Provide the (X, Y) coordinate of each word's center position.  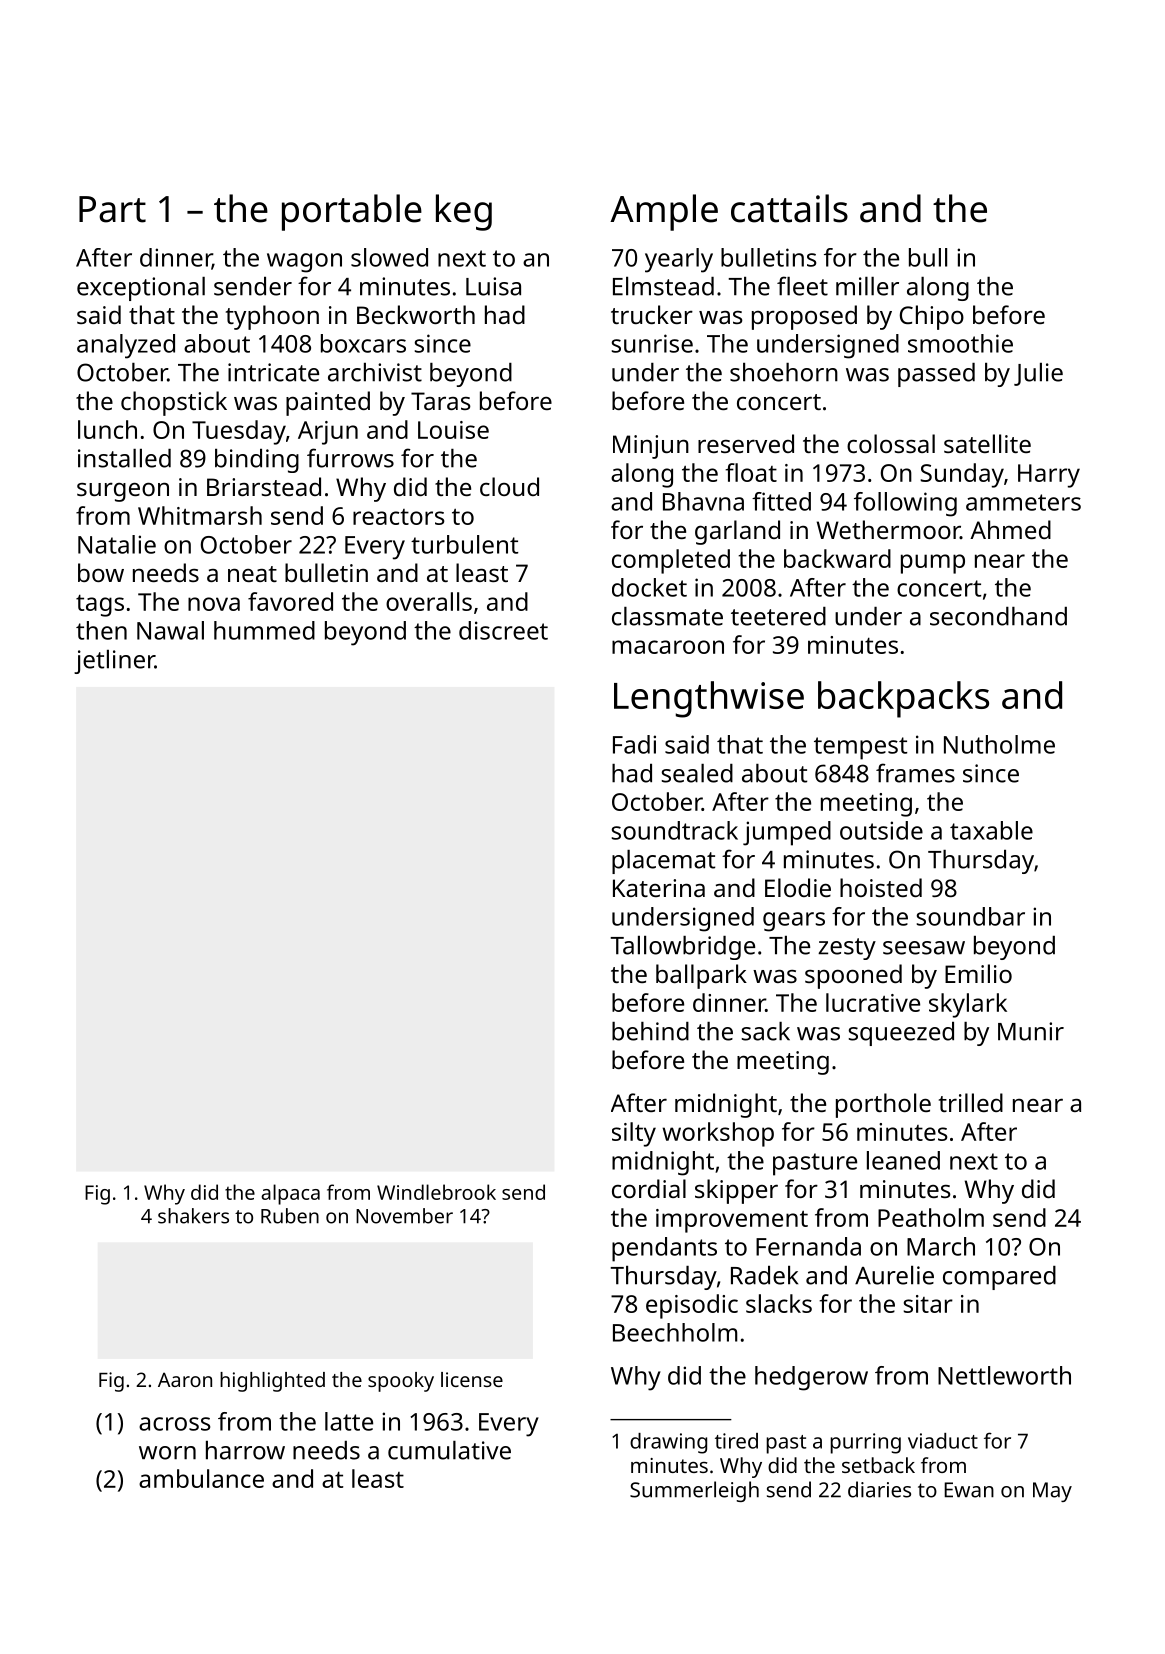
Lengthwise (709, 699)
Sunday (962, 475)
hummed (264, 630)
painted (328, 403)
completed (671, 561)
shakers (193, 1216)
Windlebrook (436, 1192)
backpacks (903, 699)
